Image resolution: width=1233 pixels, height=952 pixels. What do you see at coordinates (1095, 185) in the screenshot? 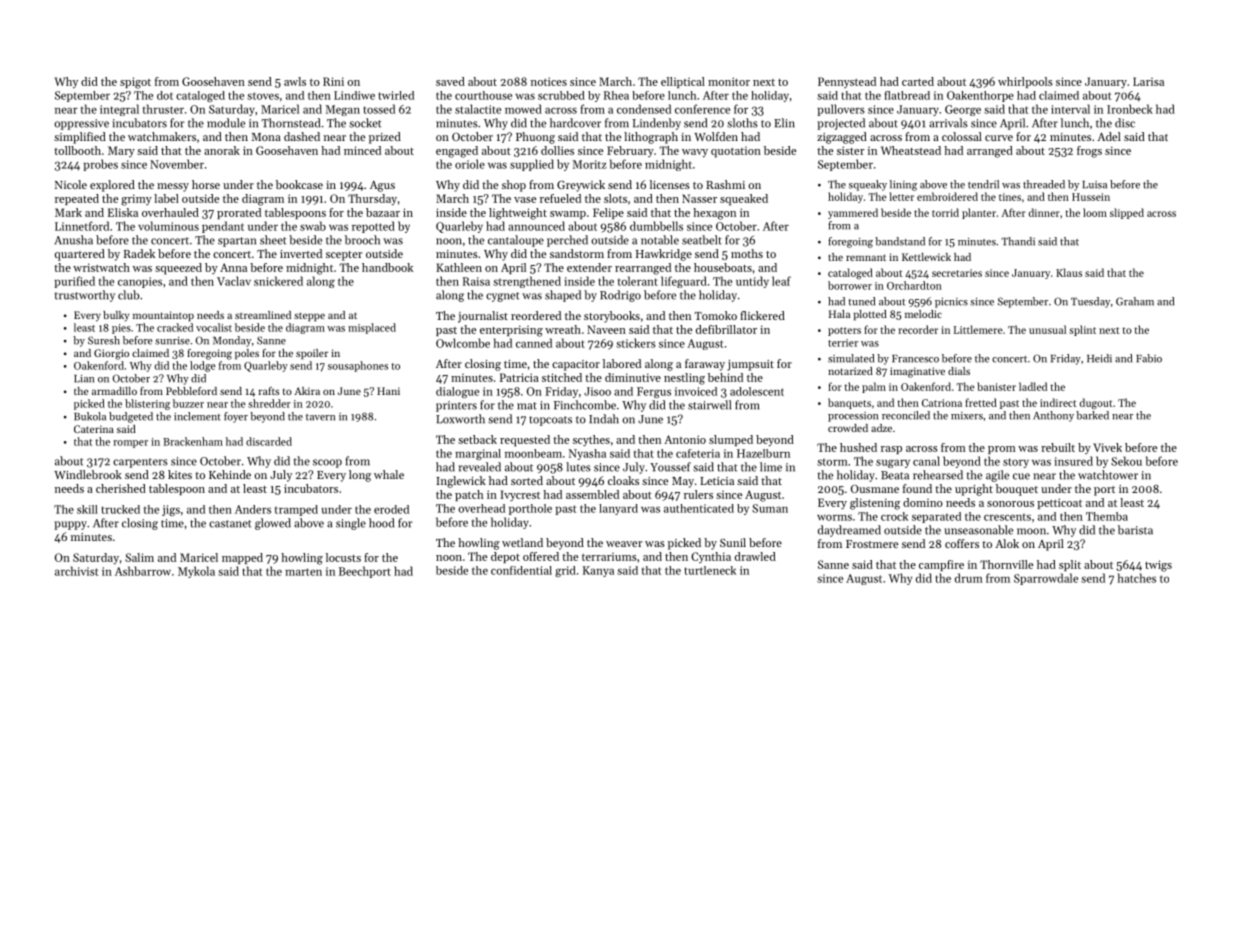
I see `Luisa` at bounding box center [1095, 185].
